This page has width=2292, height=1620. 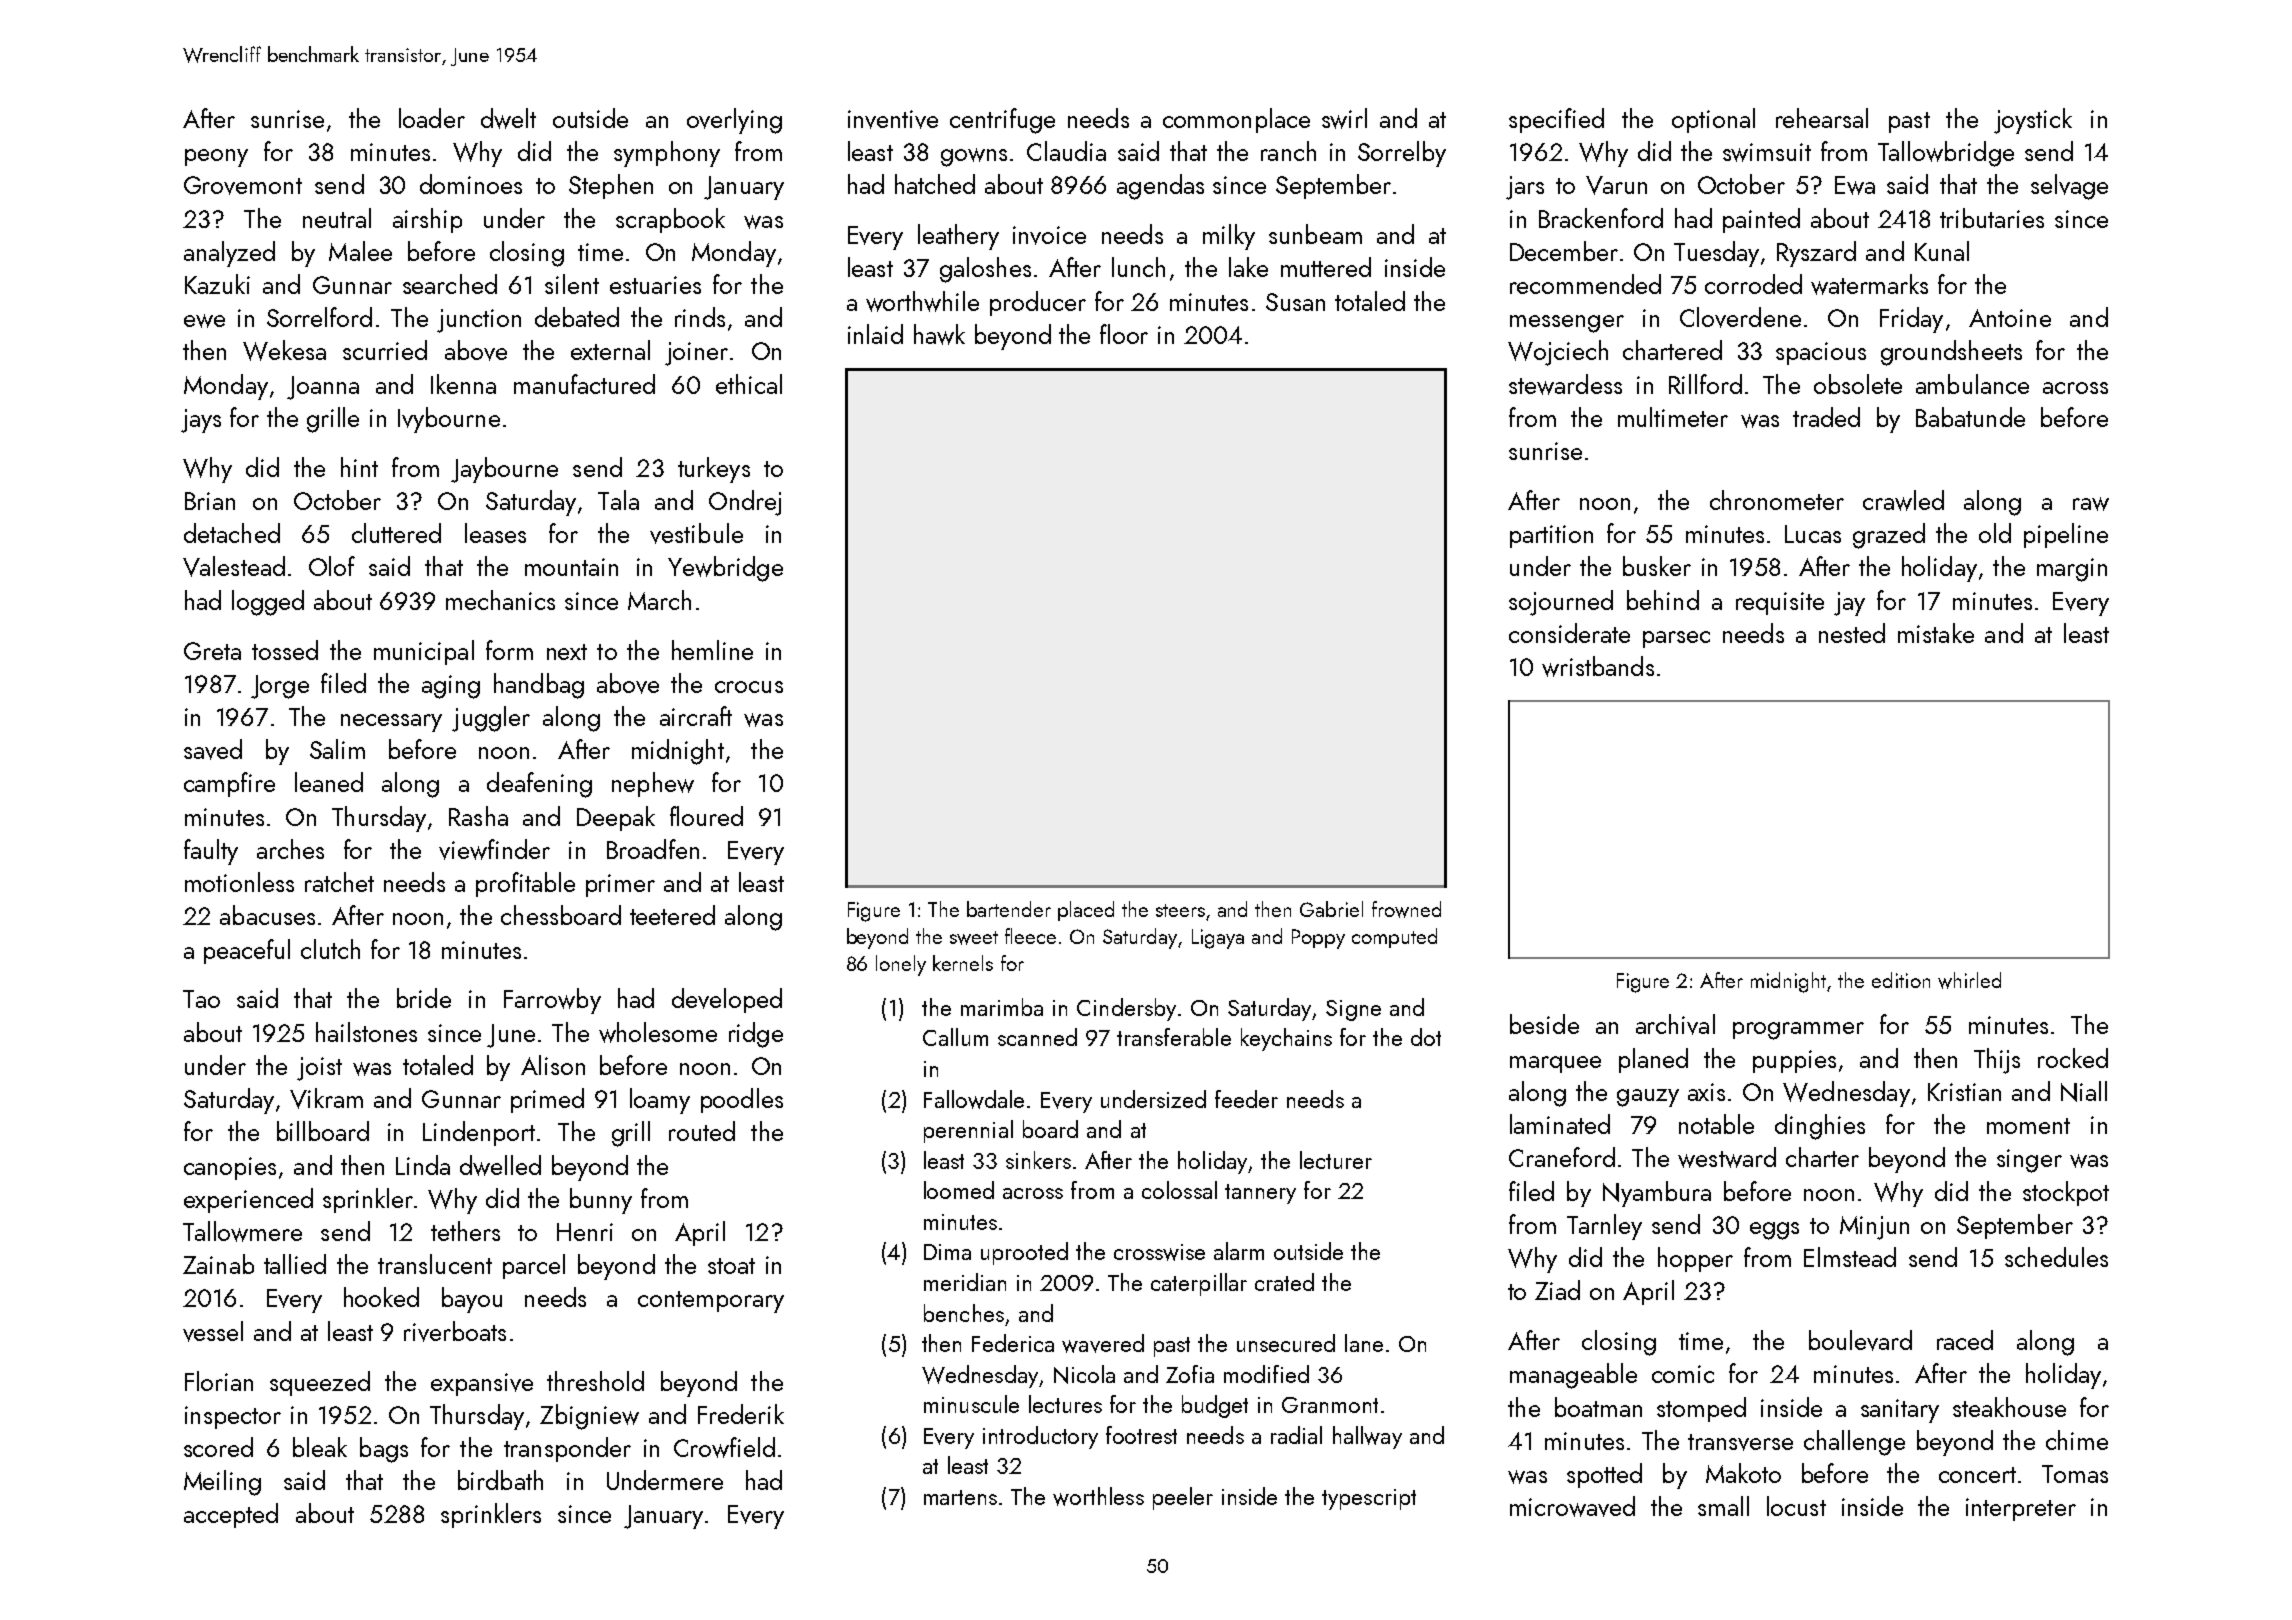 What do you see at coordinates (1705, 384) in the page?
I see `Rillford` at bounding box center [1705, 384].
